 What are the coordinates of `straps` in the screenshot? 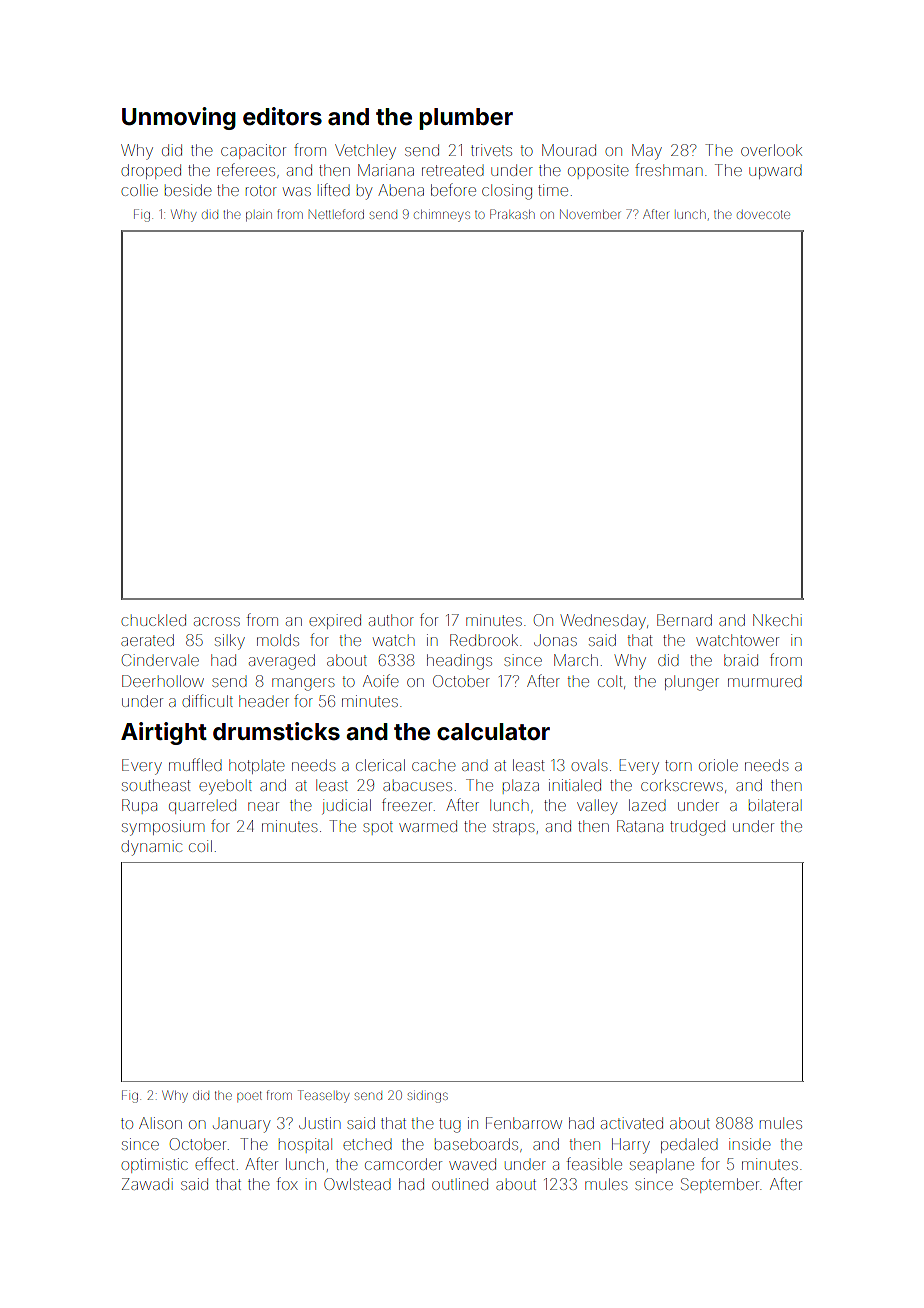 It's located at (513, 828).
